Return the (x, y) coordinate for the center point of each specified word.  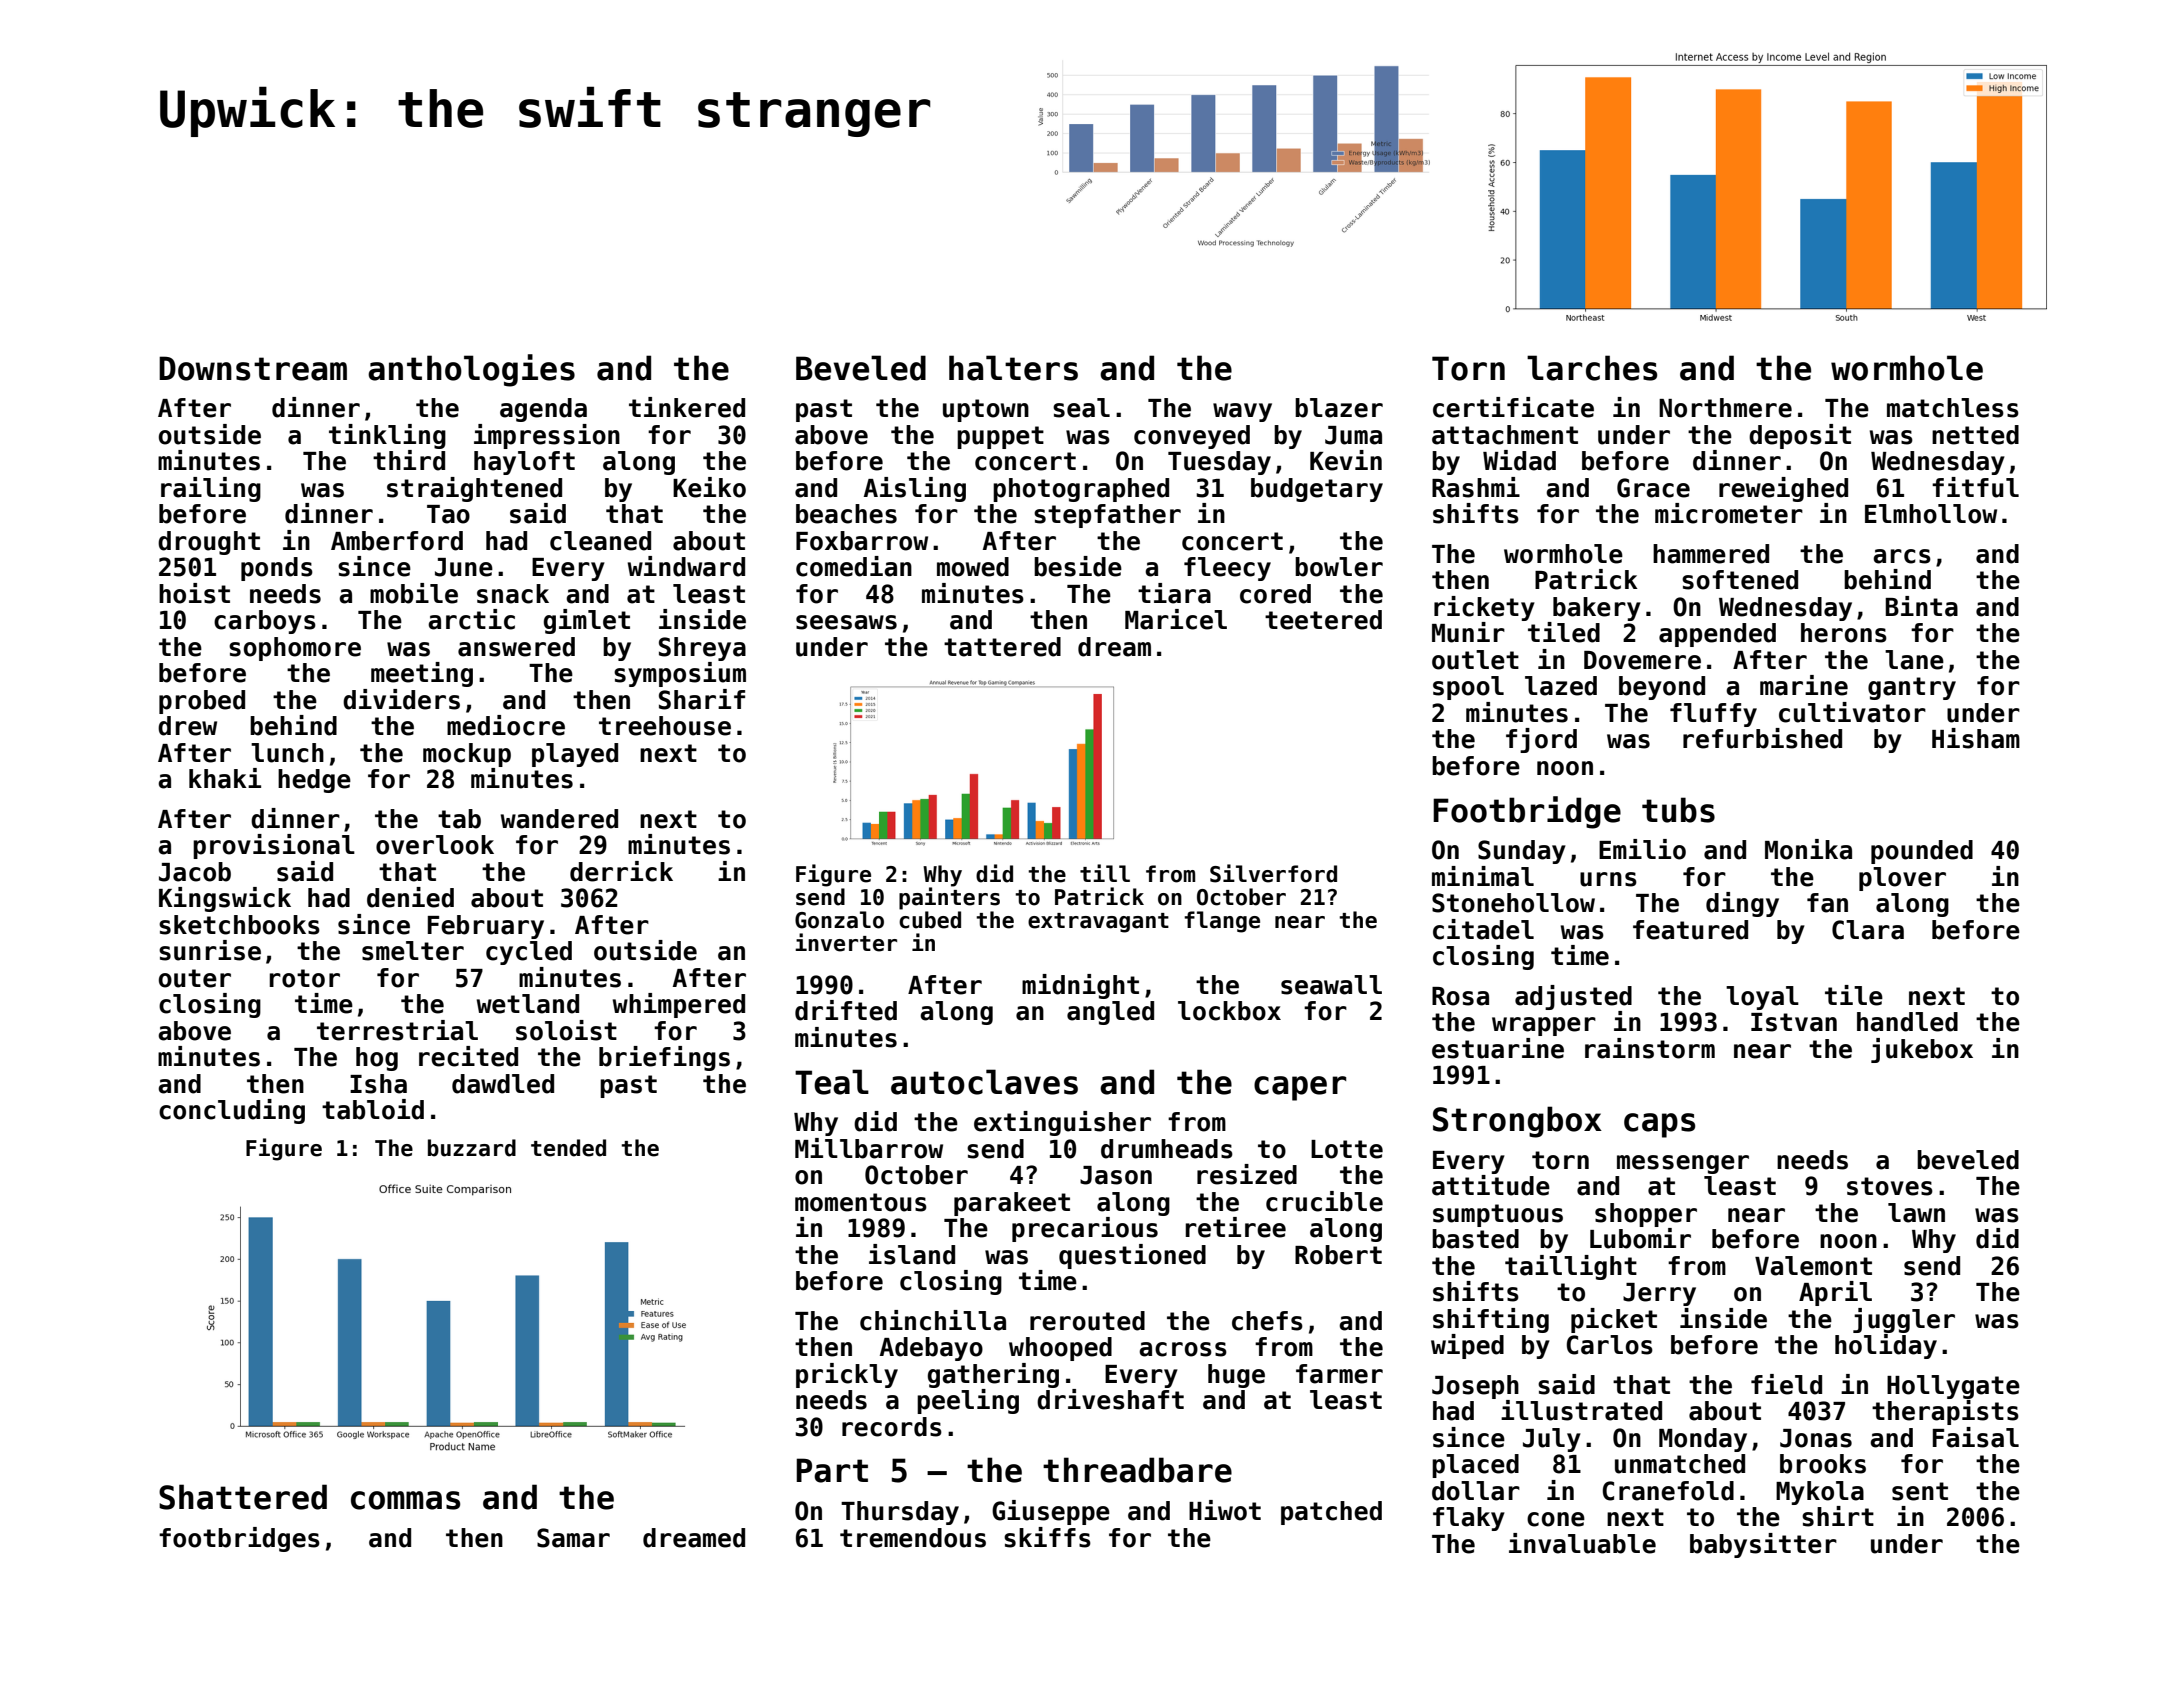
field (1786, 1384)
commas (405, 1500)
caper (1300, 1088)
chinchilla (933, 1320)
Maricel (1176, 619)
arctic (471, 619)
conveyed (1192, 437)
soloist (566, 1030)
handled (1907, 1022)
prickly (847, 1375)
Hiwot (1225, 1510)
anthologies (471, 370)
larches (1592, 368)
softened (1740, 580)
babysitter (1763, 1545)
